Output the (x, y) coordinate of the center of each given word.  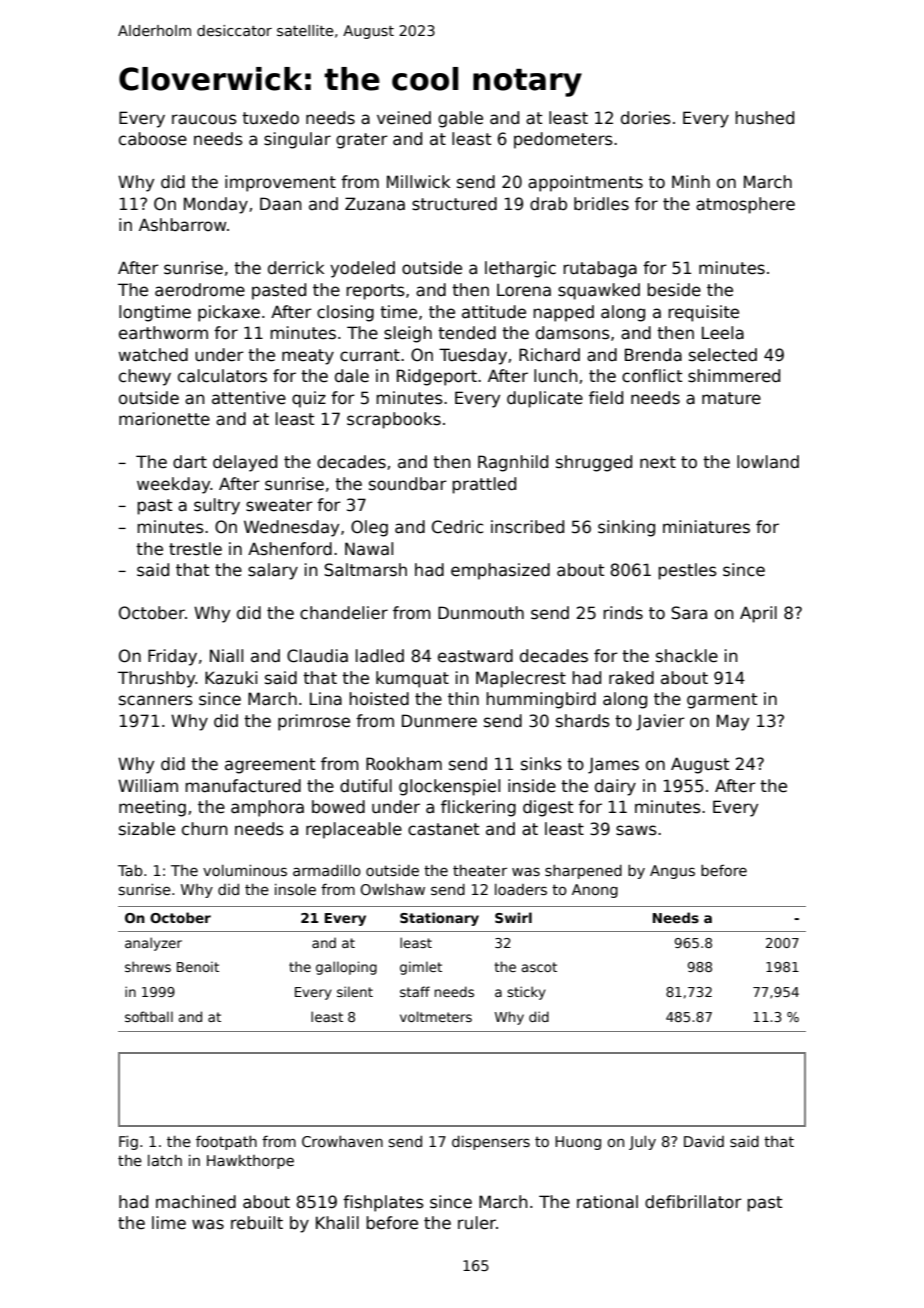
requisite (703, 313)
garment (722, 701)
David (704, 1141)
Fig (128, 1143)
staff (415, 991)
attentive (249, 398)
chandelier (344, 613)
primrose (314, 722)
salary (273, 571)
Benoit (198, 966)
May (733, 722)
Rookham (404, 764)
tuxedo (270, 118)
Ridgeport (437, 377)
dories (646, 118)
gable (460, 119)
